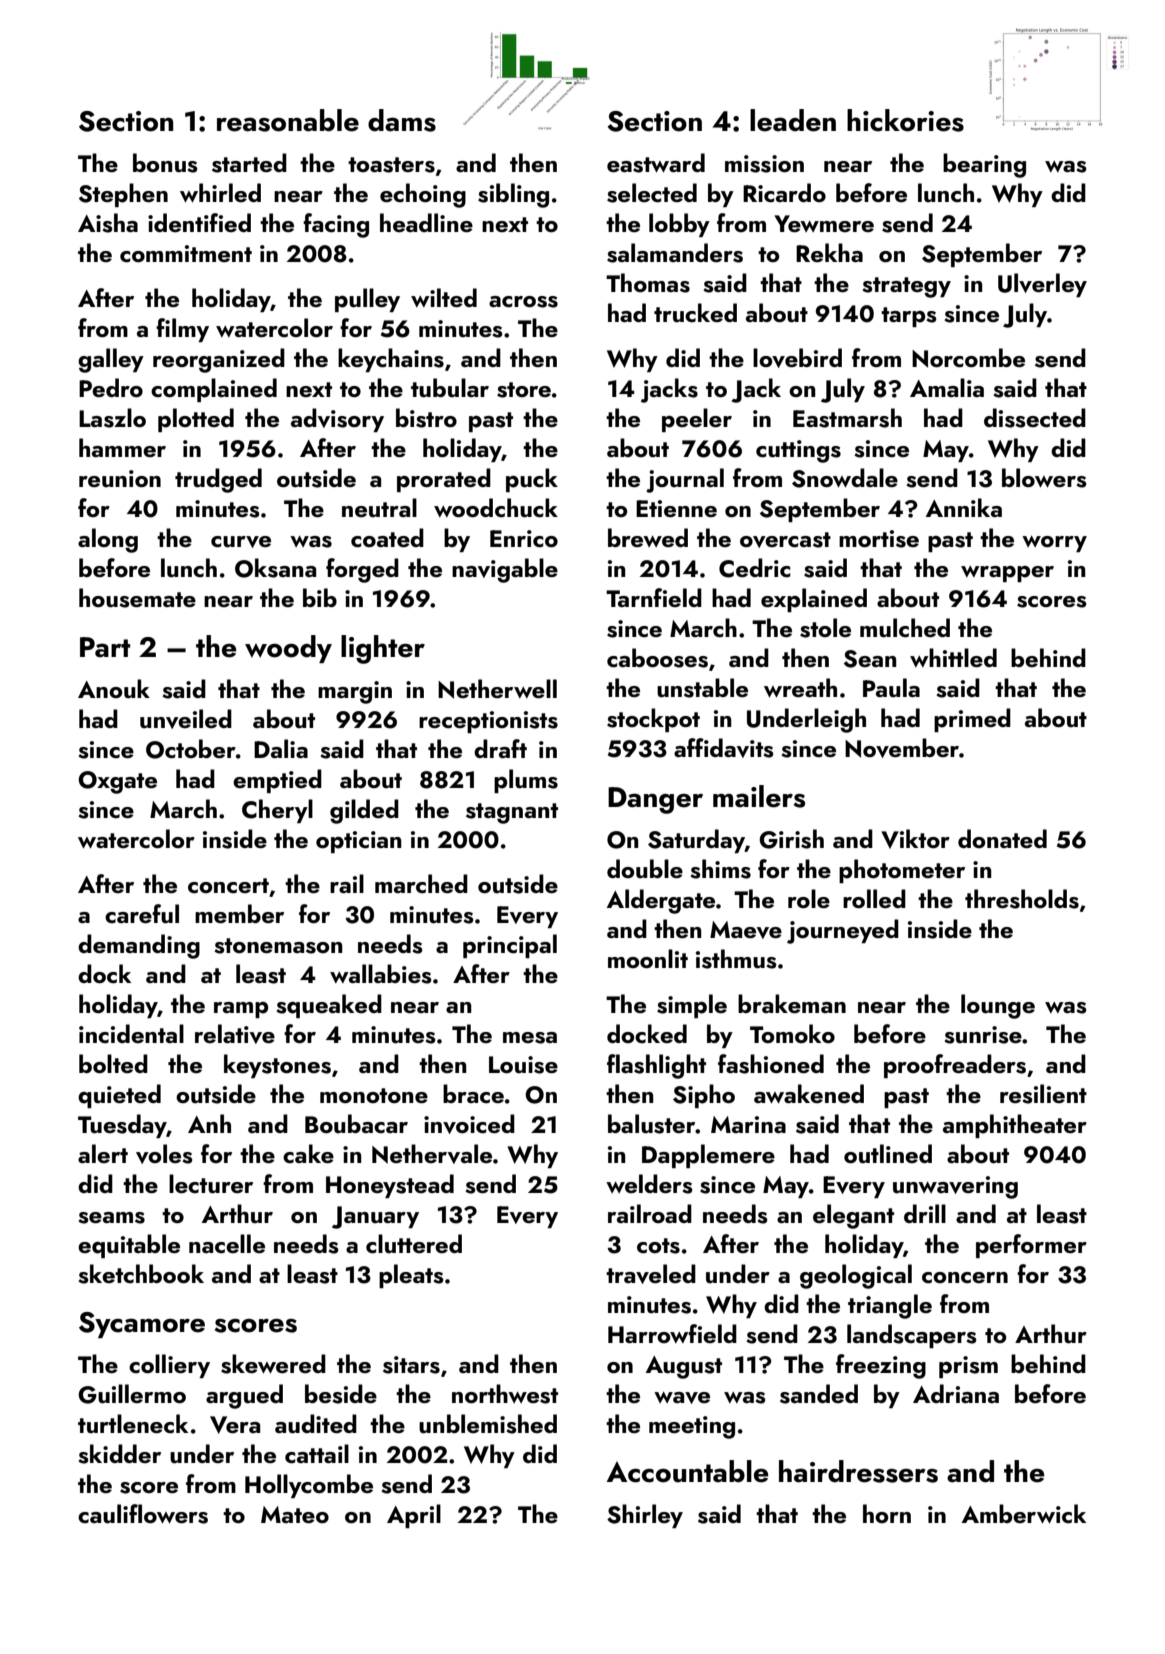 The height and width of the document is (1654, 1165). What do you see at coordinates (473, 1093) in the document?
I see `brace` at bounding box center [473, 1093].
